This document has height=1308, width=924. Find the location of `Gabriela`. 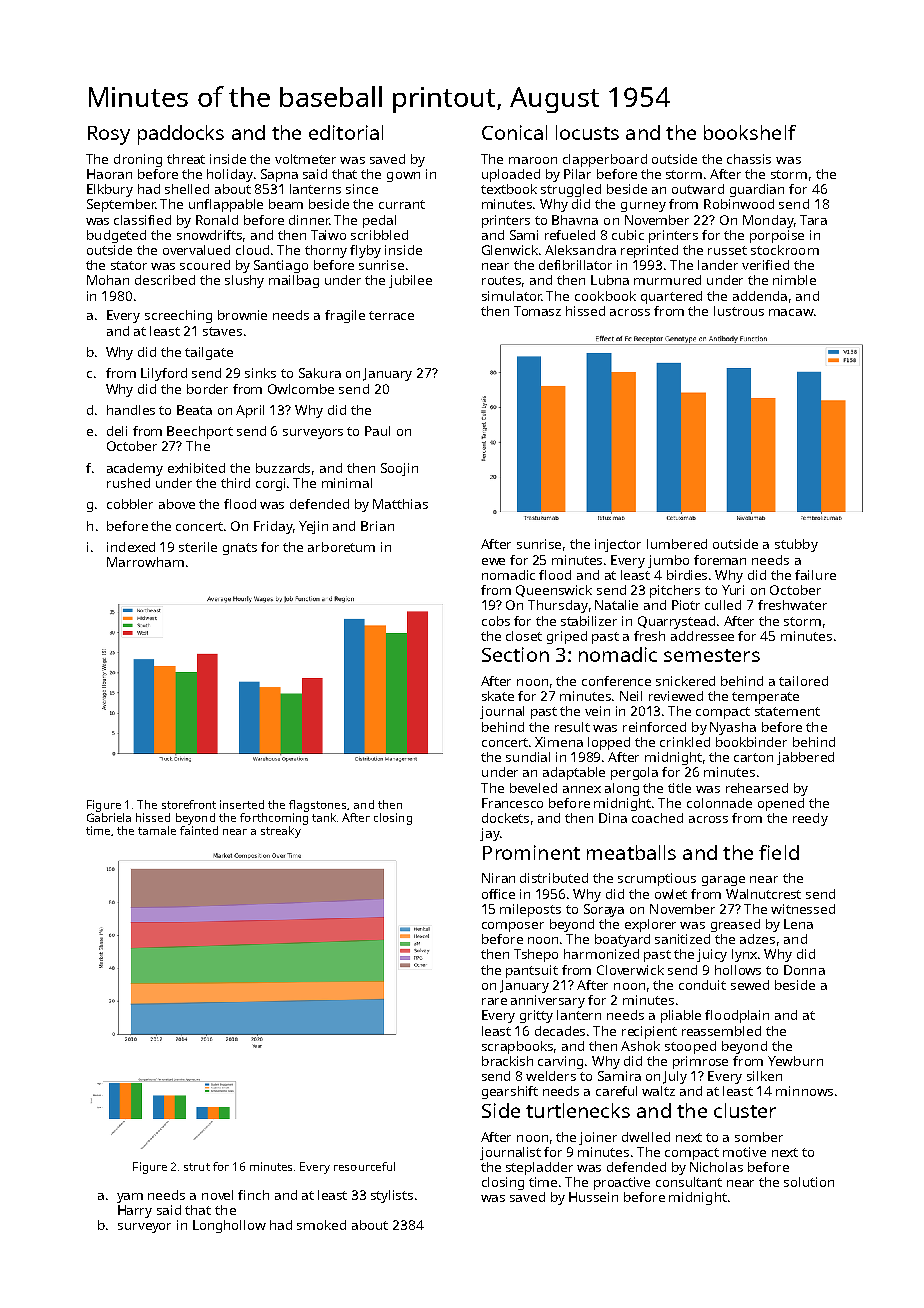

Gabriela is located at coordinates (109, 817).
